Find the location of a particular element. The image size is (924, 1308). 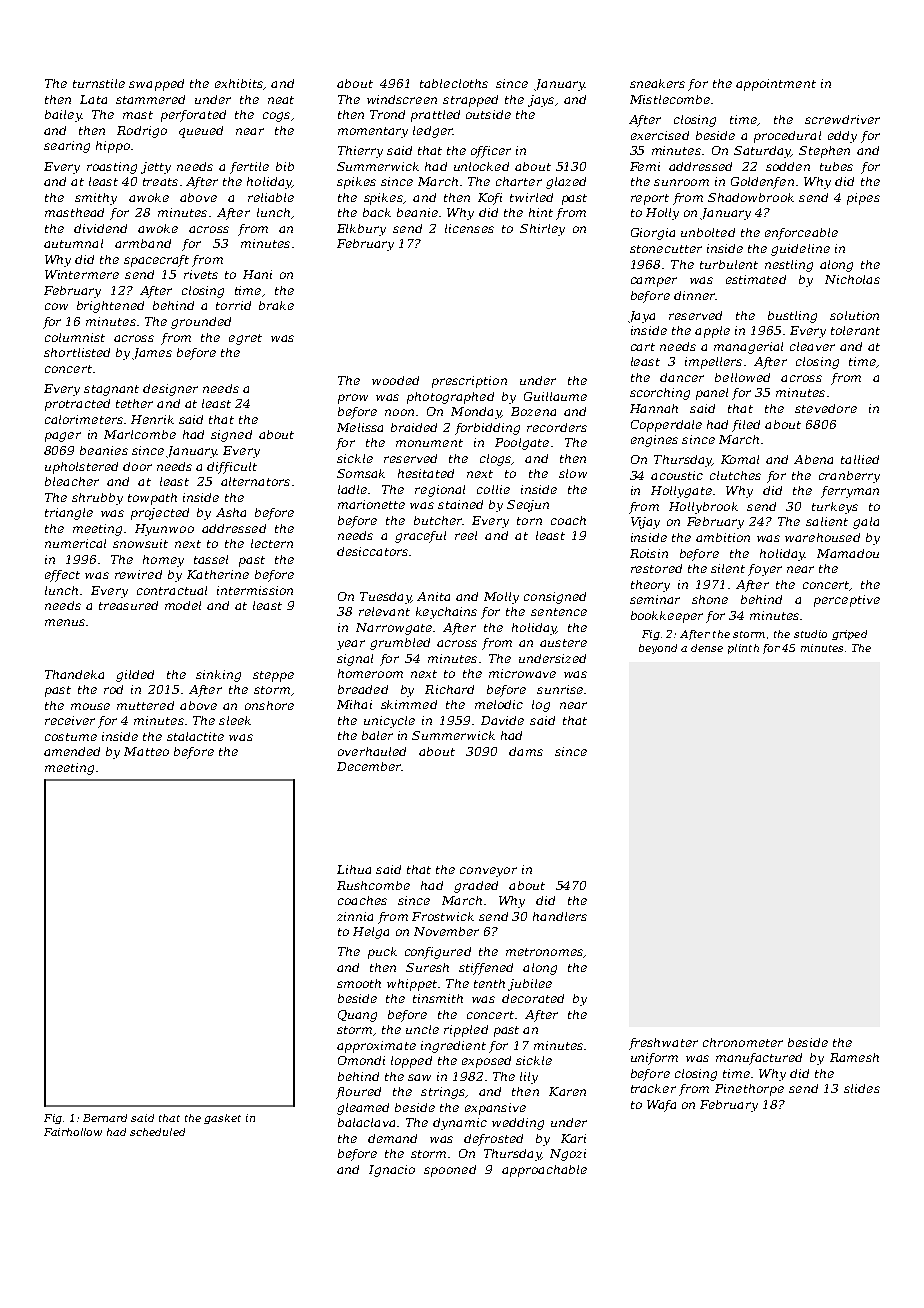

balaclava is located at coordinates (366, 1122).
